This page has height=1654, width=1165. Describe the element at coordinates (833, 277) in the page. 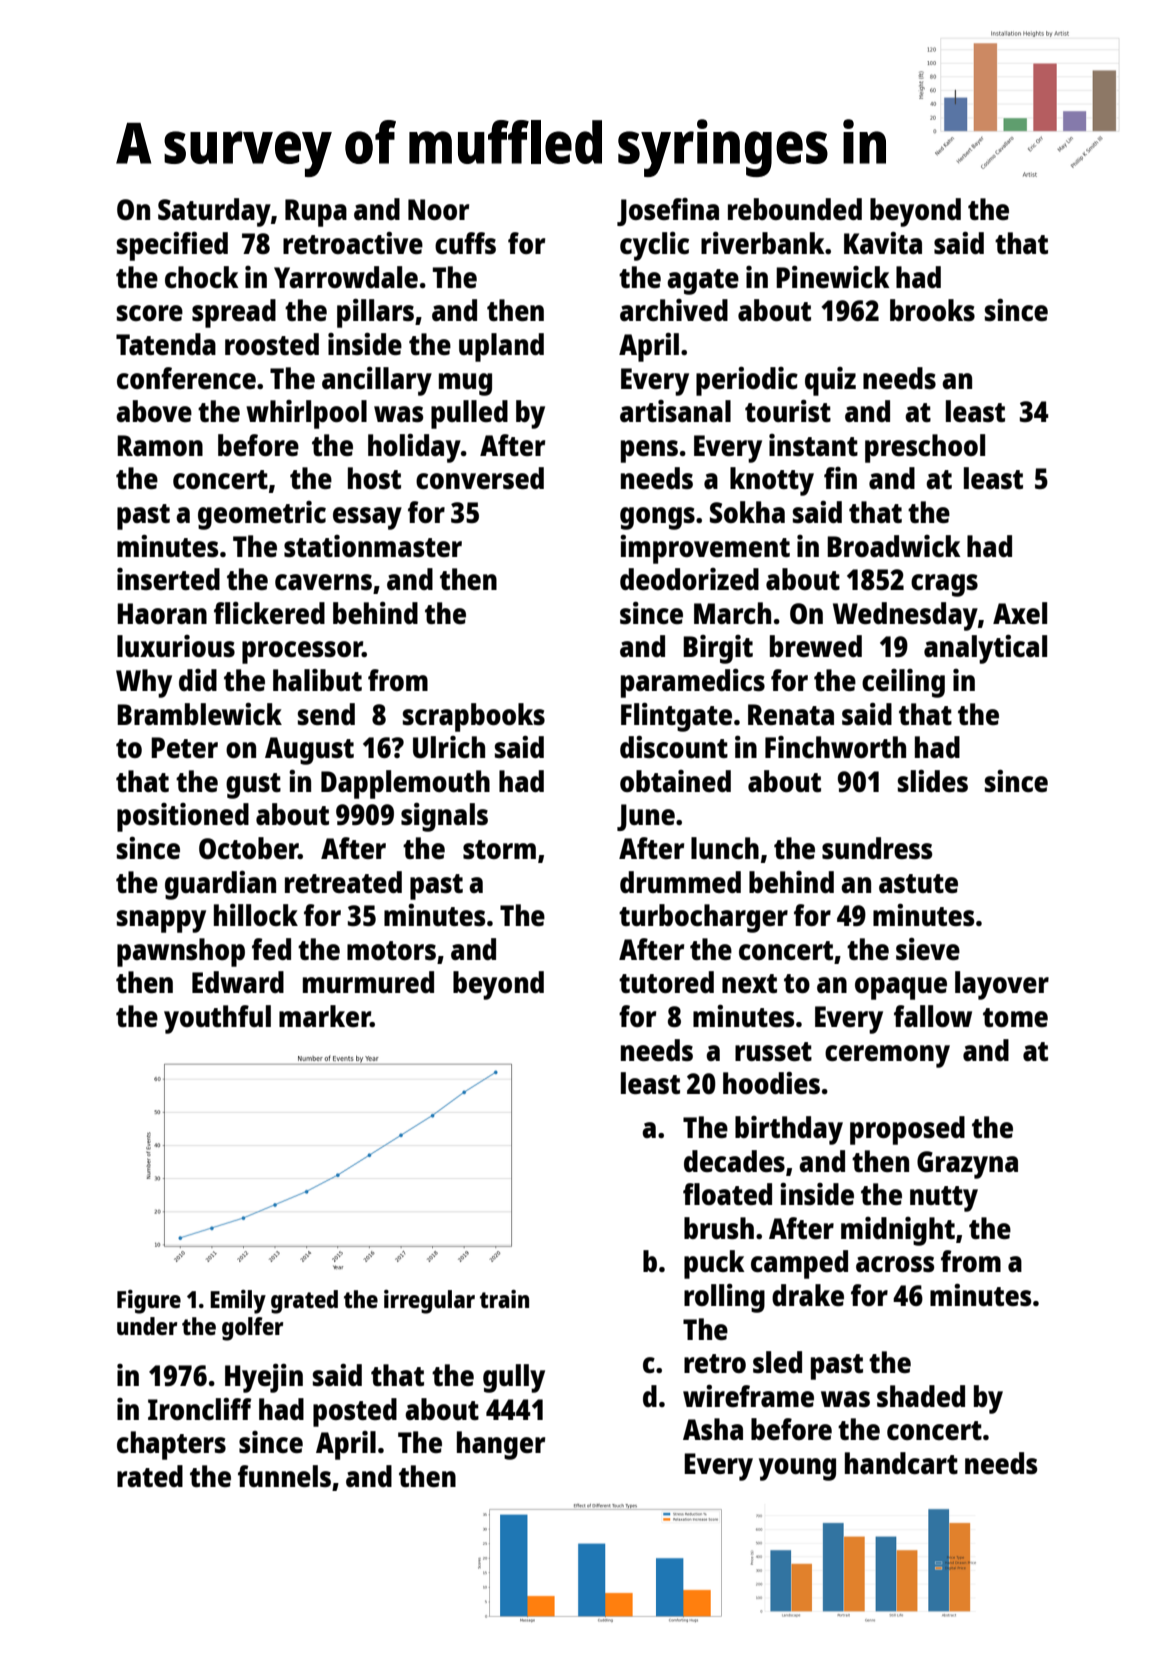

I see `Pinewick` at that location.
